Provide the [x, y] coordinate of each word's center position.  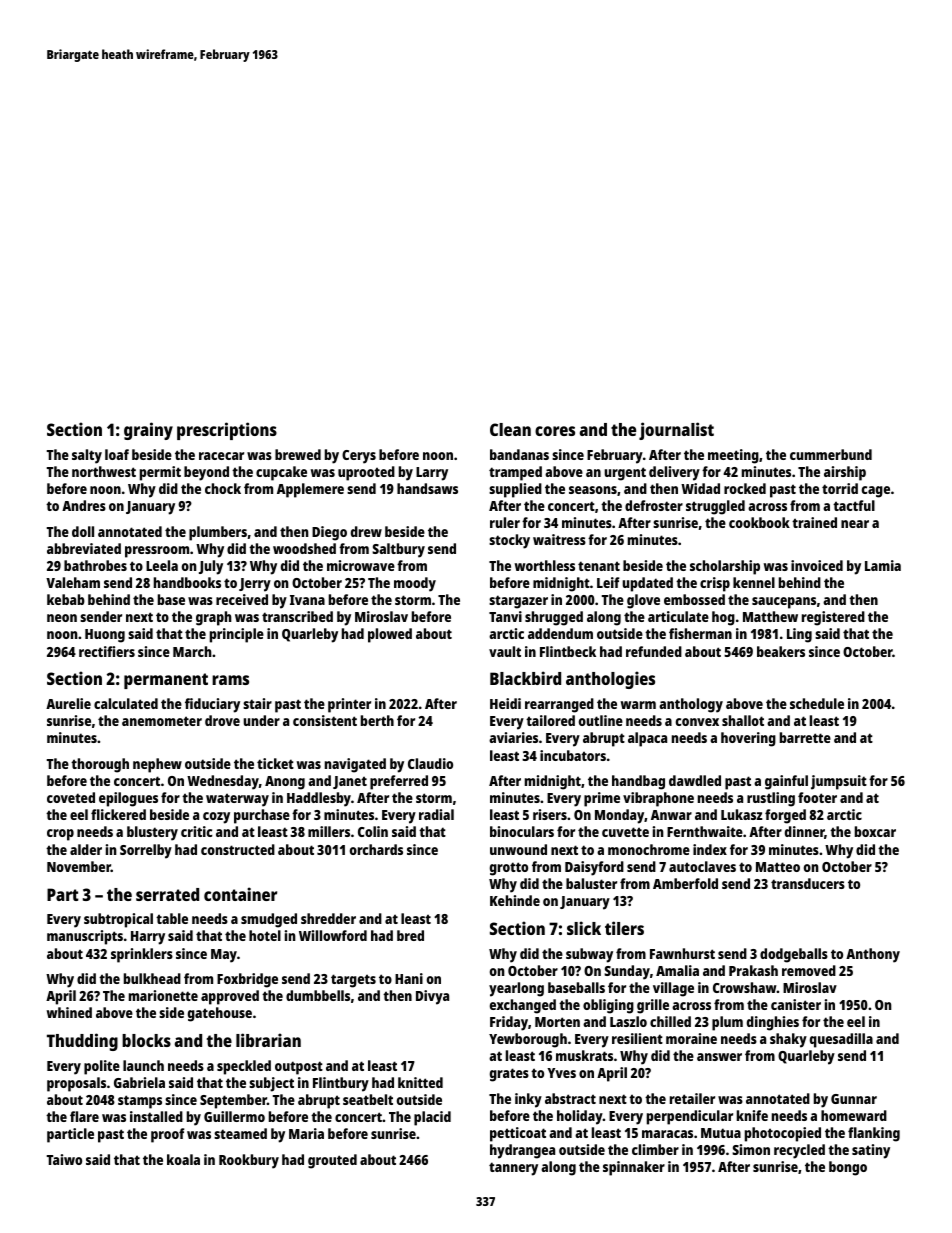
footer [817, 797]
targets [353, 981]
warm [638, 705]
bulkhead [152, 978]
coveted [71, 797]
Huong [105, 636]
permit [160, 473]
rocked [745, 488]
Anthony [873, 955]
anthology [691, 705]
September [233, 1101]
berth [377, 720]
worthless [545, 565]
